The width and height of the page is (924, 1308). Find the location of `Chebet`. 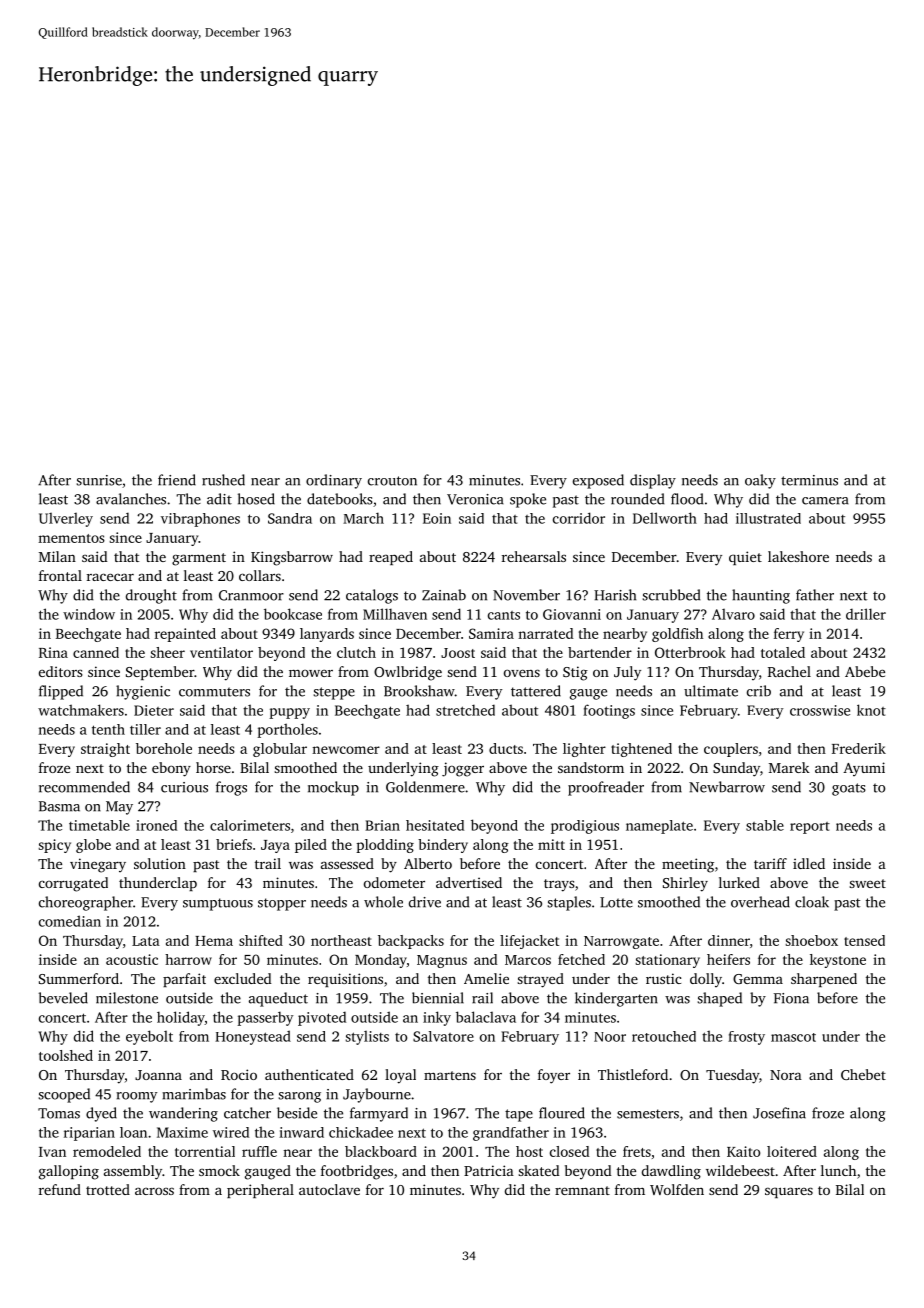

Chebet is located at coordinates (863, 1074).
